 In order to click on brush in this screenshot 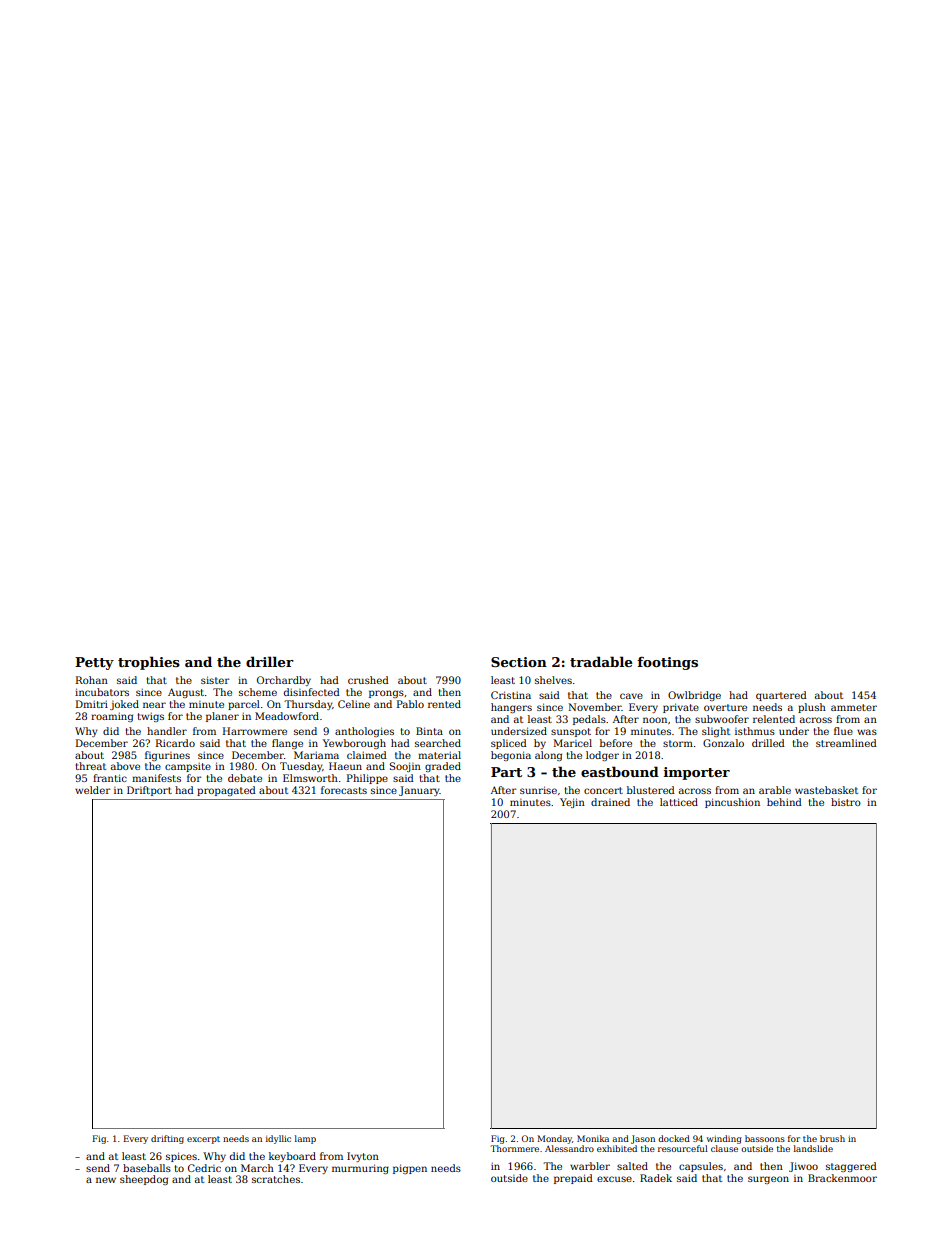, I will do `click(832, 1138)`.
